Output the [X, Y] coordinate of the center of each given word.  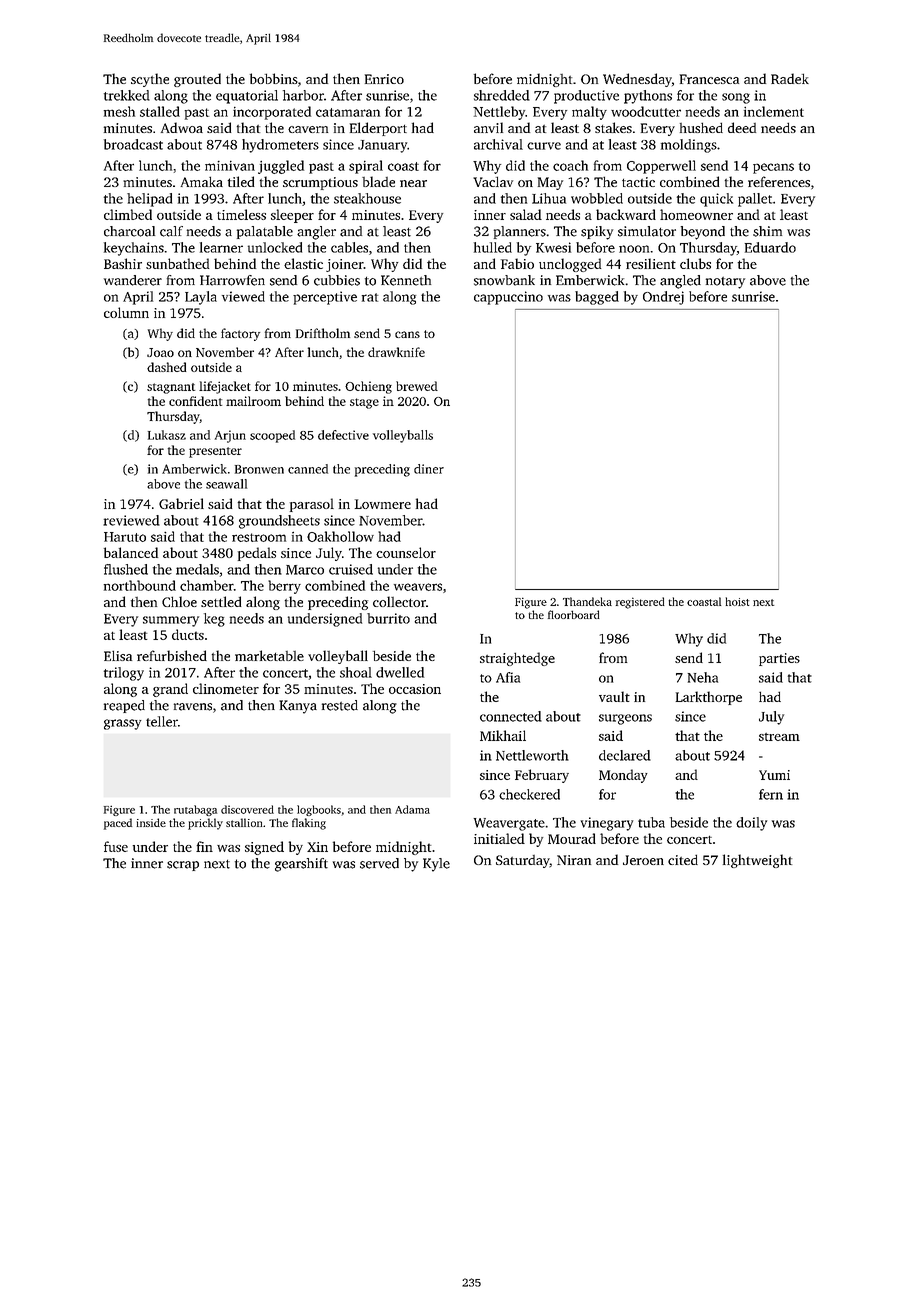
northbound [140, 585]
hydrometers [280, 146]
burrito [388, 618]
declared [625, 755]
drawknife [396, 352]
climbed [128, 214]
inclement [774, 111]
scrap [183, 866]
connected [511, 716]
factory [240, 334]
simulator [647, 231]
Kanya [298, 707]
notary [725, 283]
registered [640, 603]
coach [570, 165]
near [413, 183]
